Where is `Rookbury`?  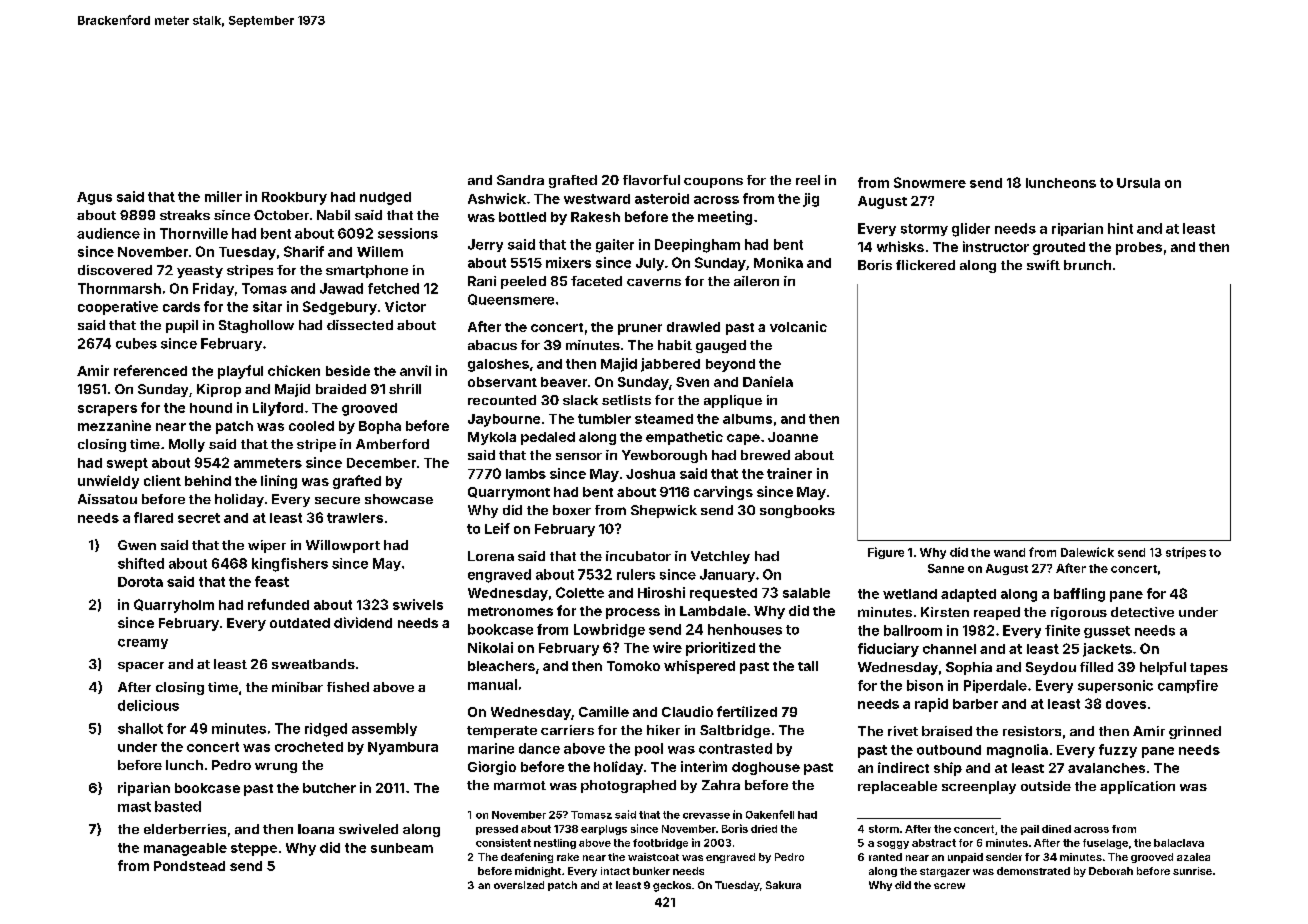 Rookbury is located at coordinates (294, 198).
